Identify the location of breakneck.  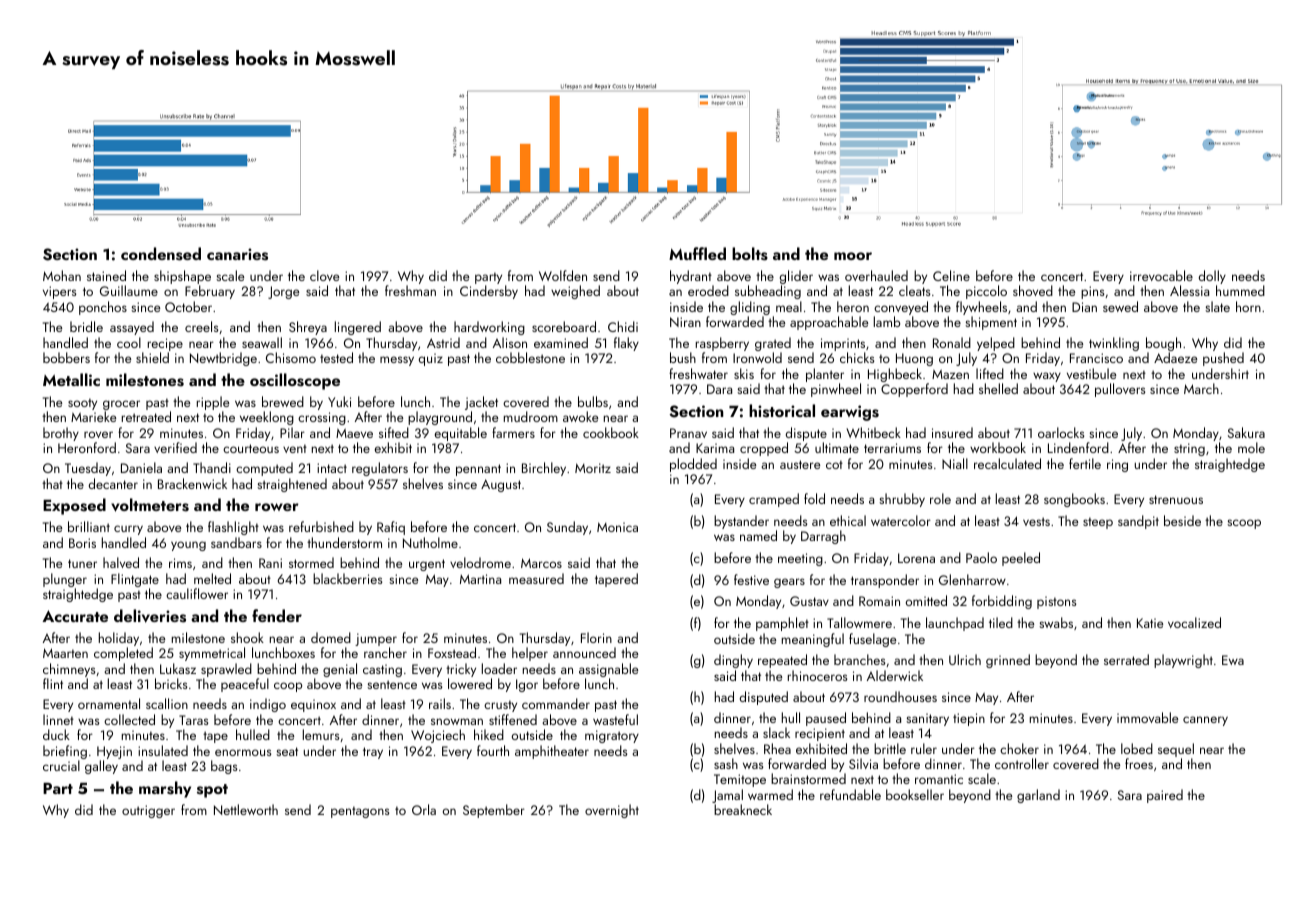
(743, 809).
